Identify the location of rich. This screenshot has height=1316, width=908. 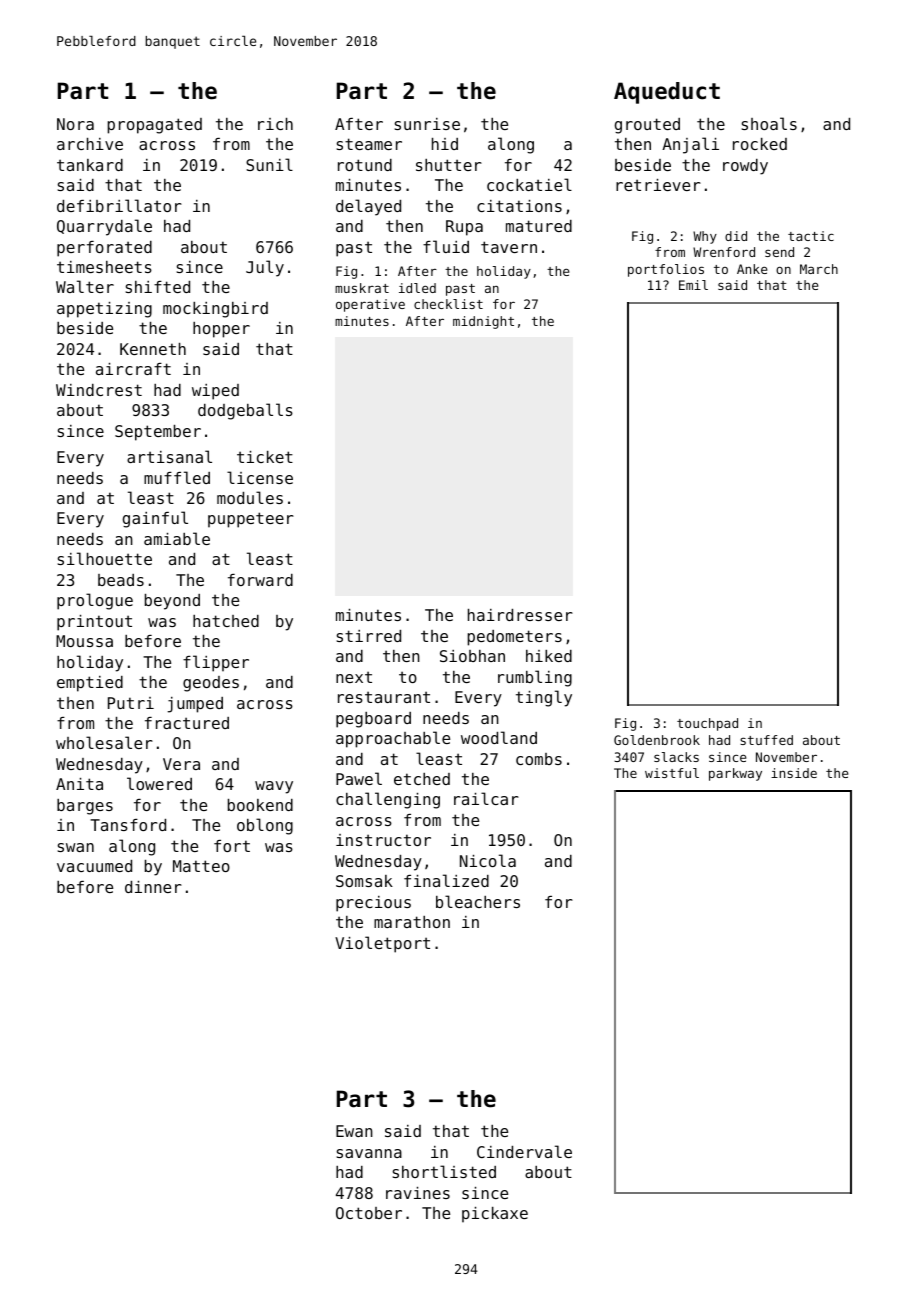
(275, 124).
